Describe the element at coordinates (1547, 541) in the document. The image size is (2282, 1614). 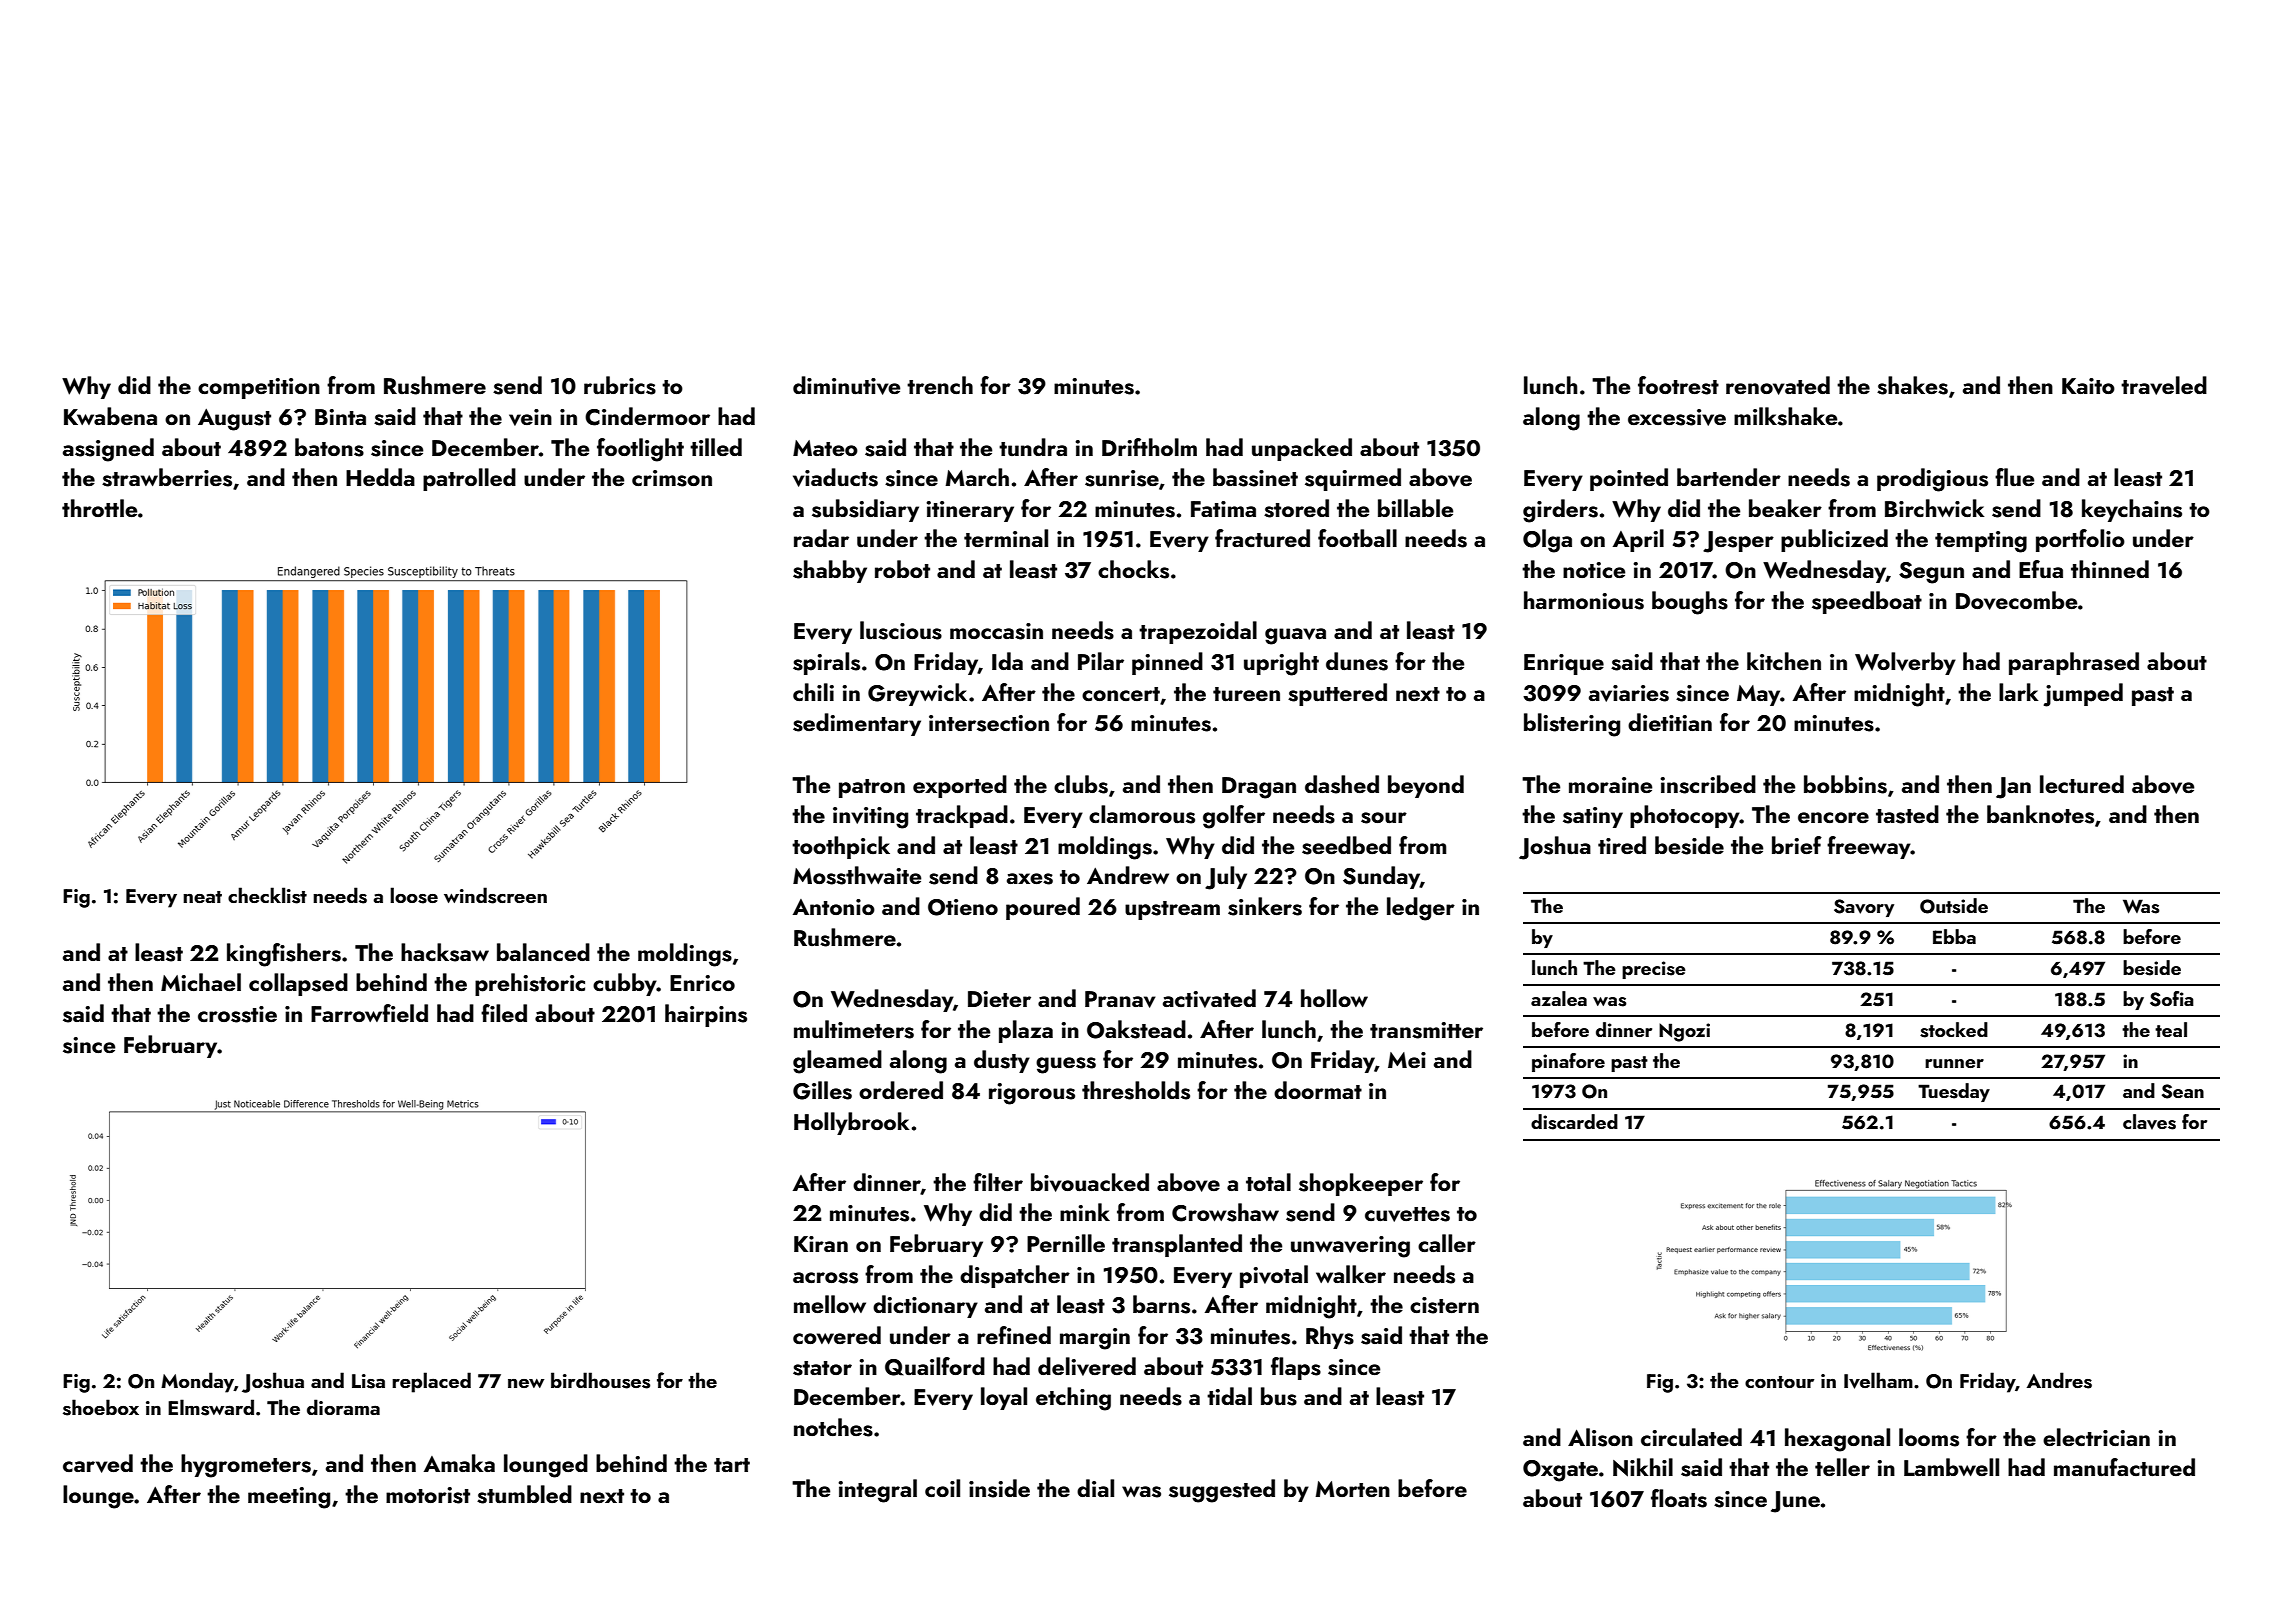
I see `Olga` at that location.
